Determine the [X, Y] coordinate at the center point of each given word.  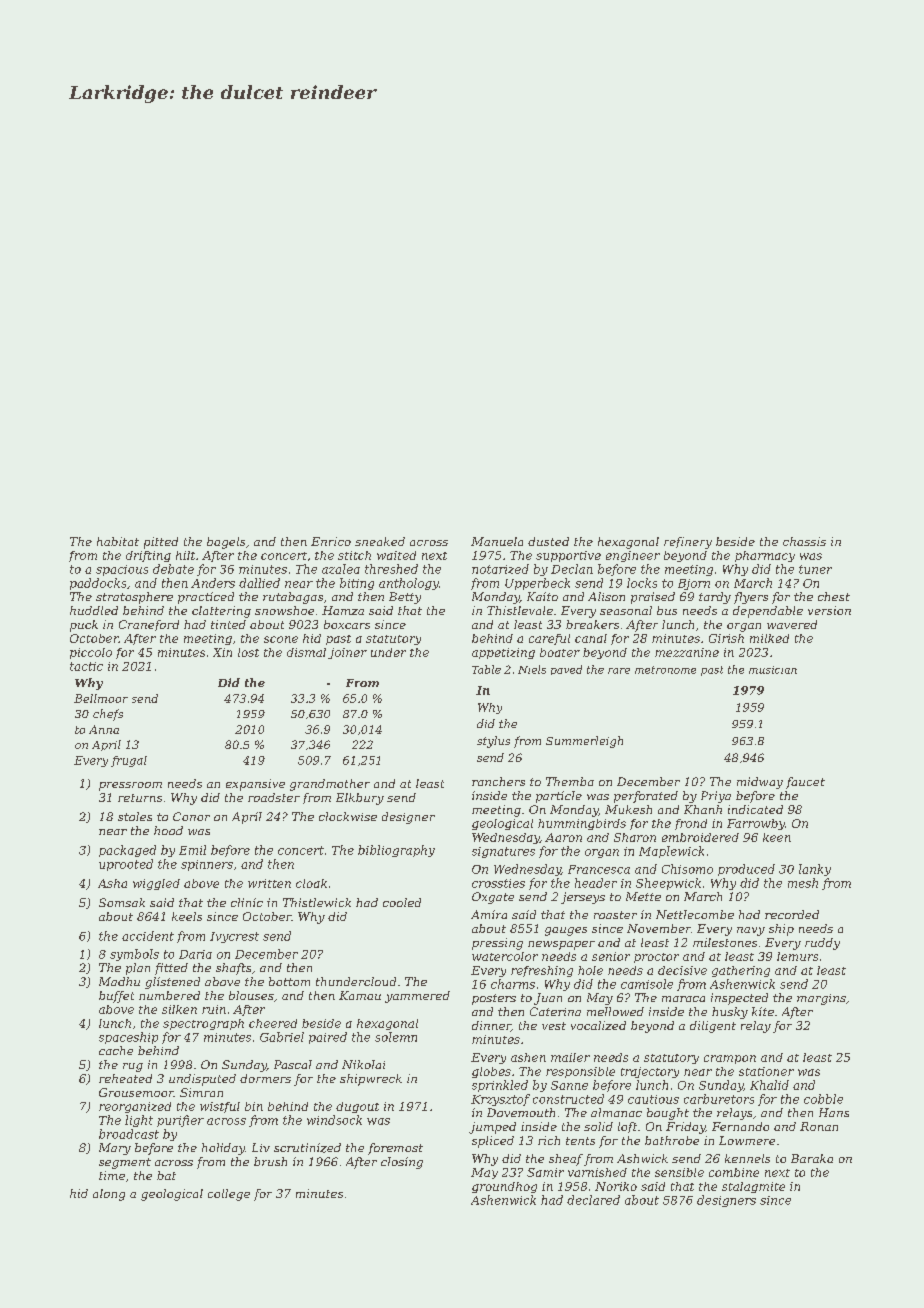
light [139, 1121]
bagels [226, 543]
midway [760, 783]
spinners [207, 865]
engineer [633, 556]
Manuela [497, 541]
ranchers [498, 781]
